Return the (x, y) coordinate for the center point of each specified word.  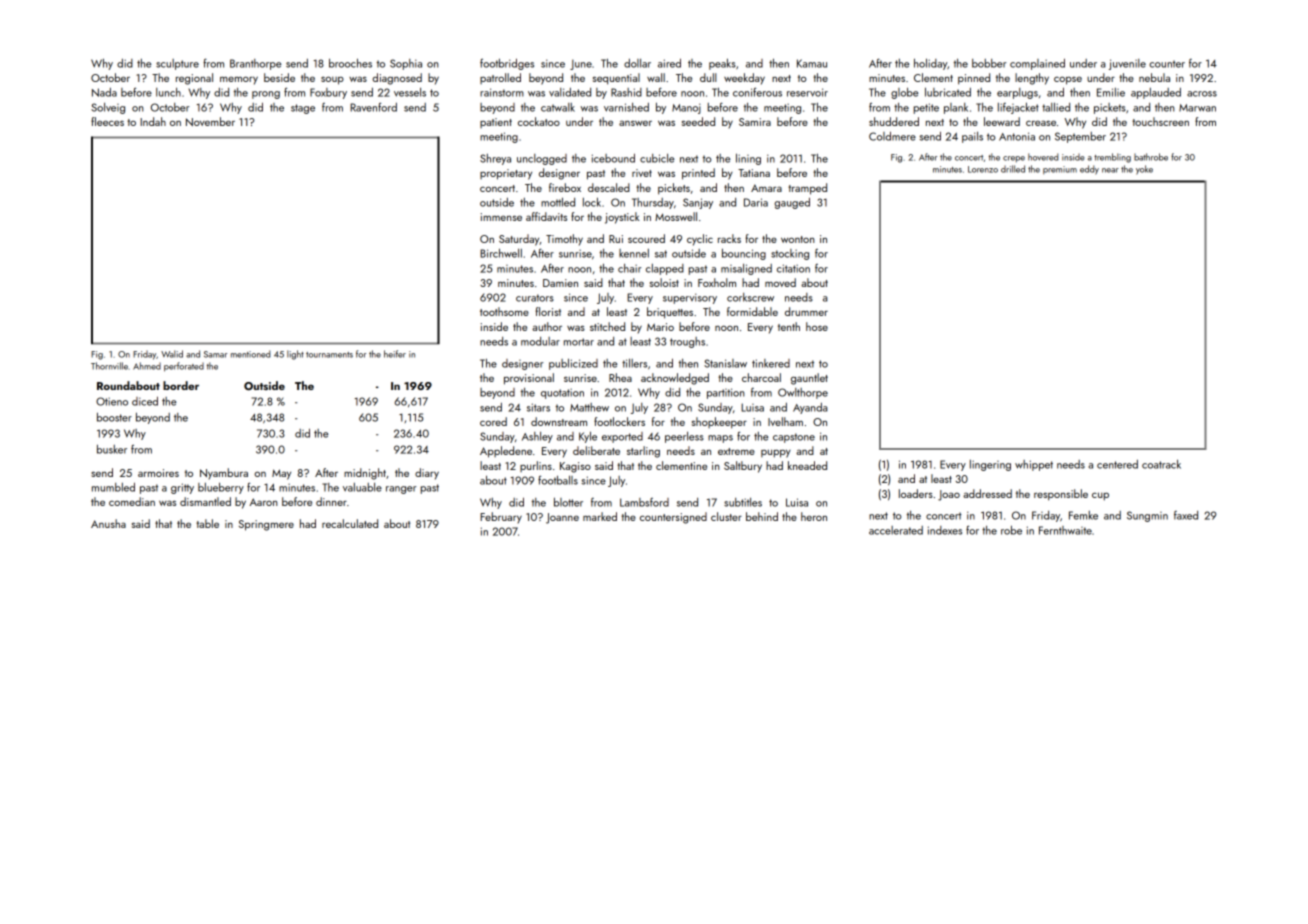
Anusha (108, 523)
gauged (792, 203)
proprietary (506, 174)
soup (332, 80)
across (1202, 94)
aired (669, 63)
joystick (622, 218)
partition (725, 393)
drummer (806, 311)
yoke (1144, 170)
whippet (1034, 465)
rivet (642, 173)
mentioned (250, 354)
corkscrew (750, 297)
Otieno (112, 401)
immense (501, 217)
